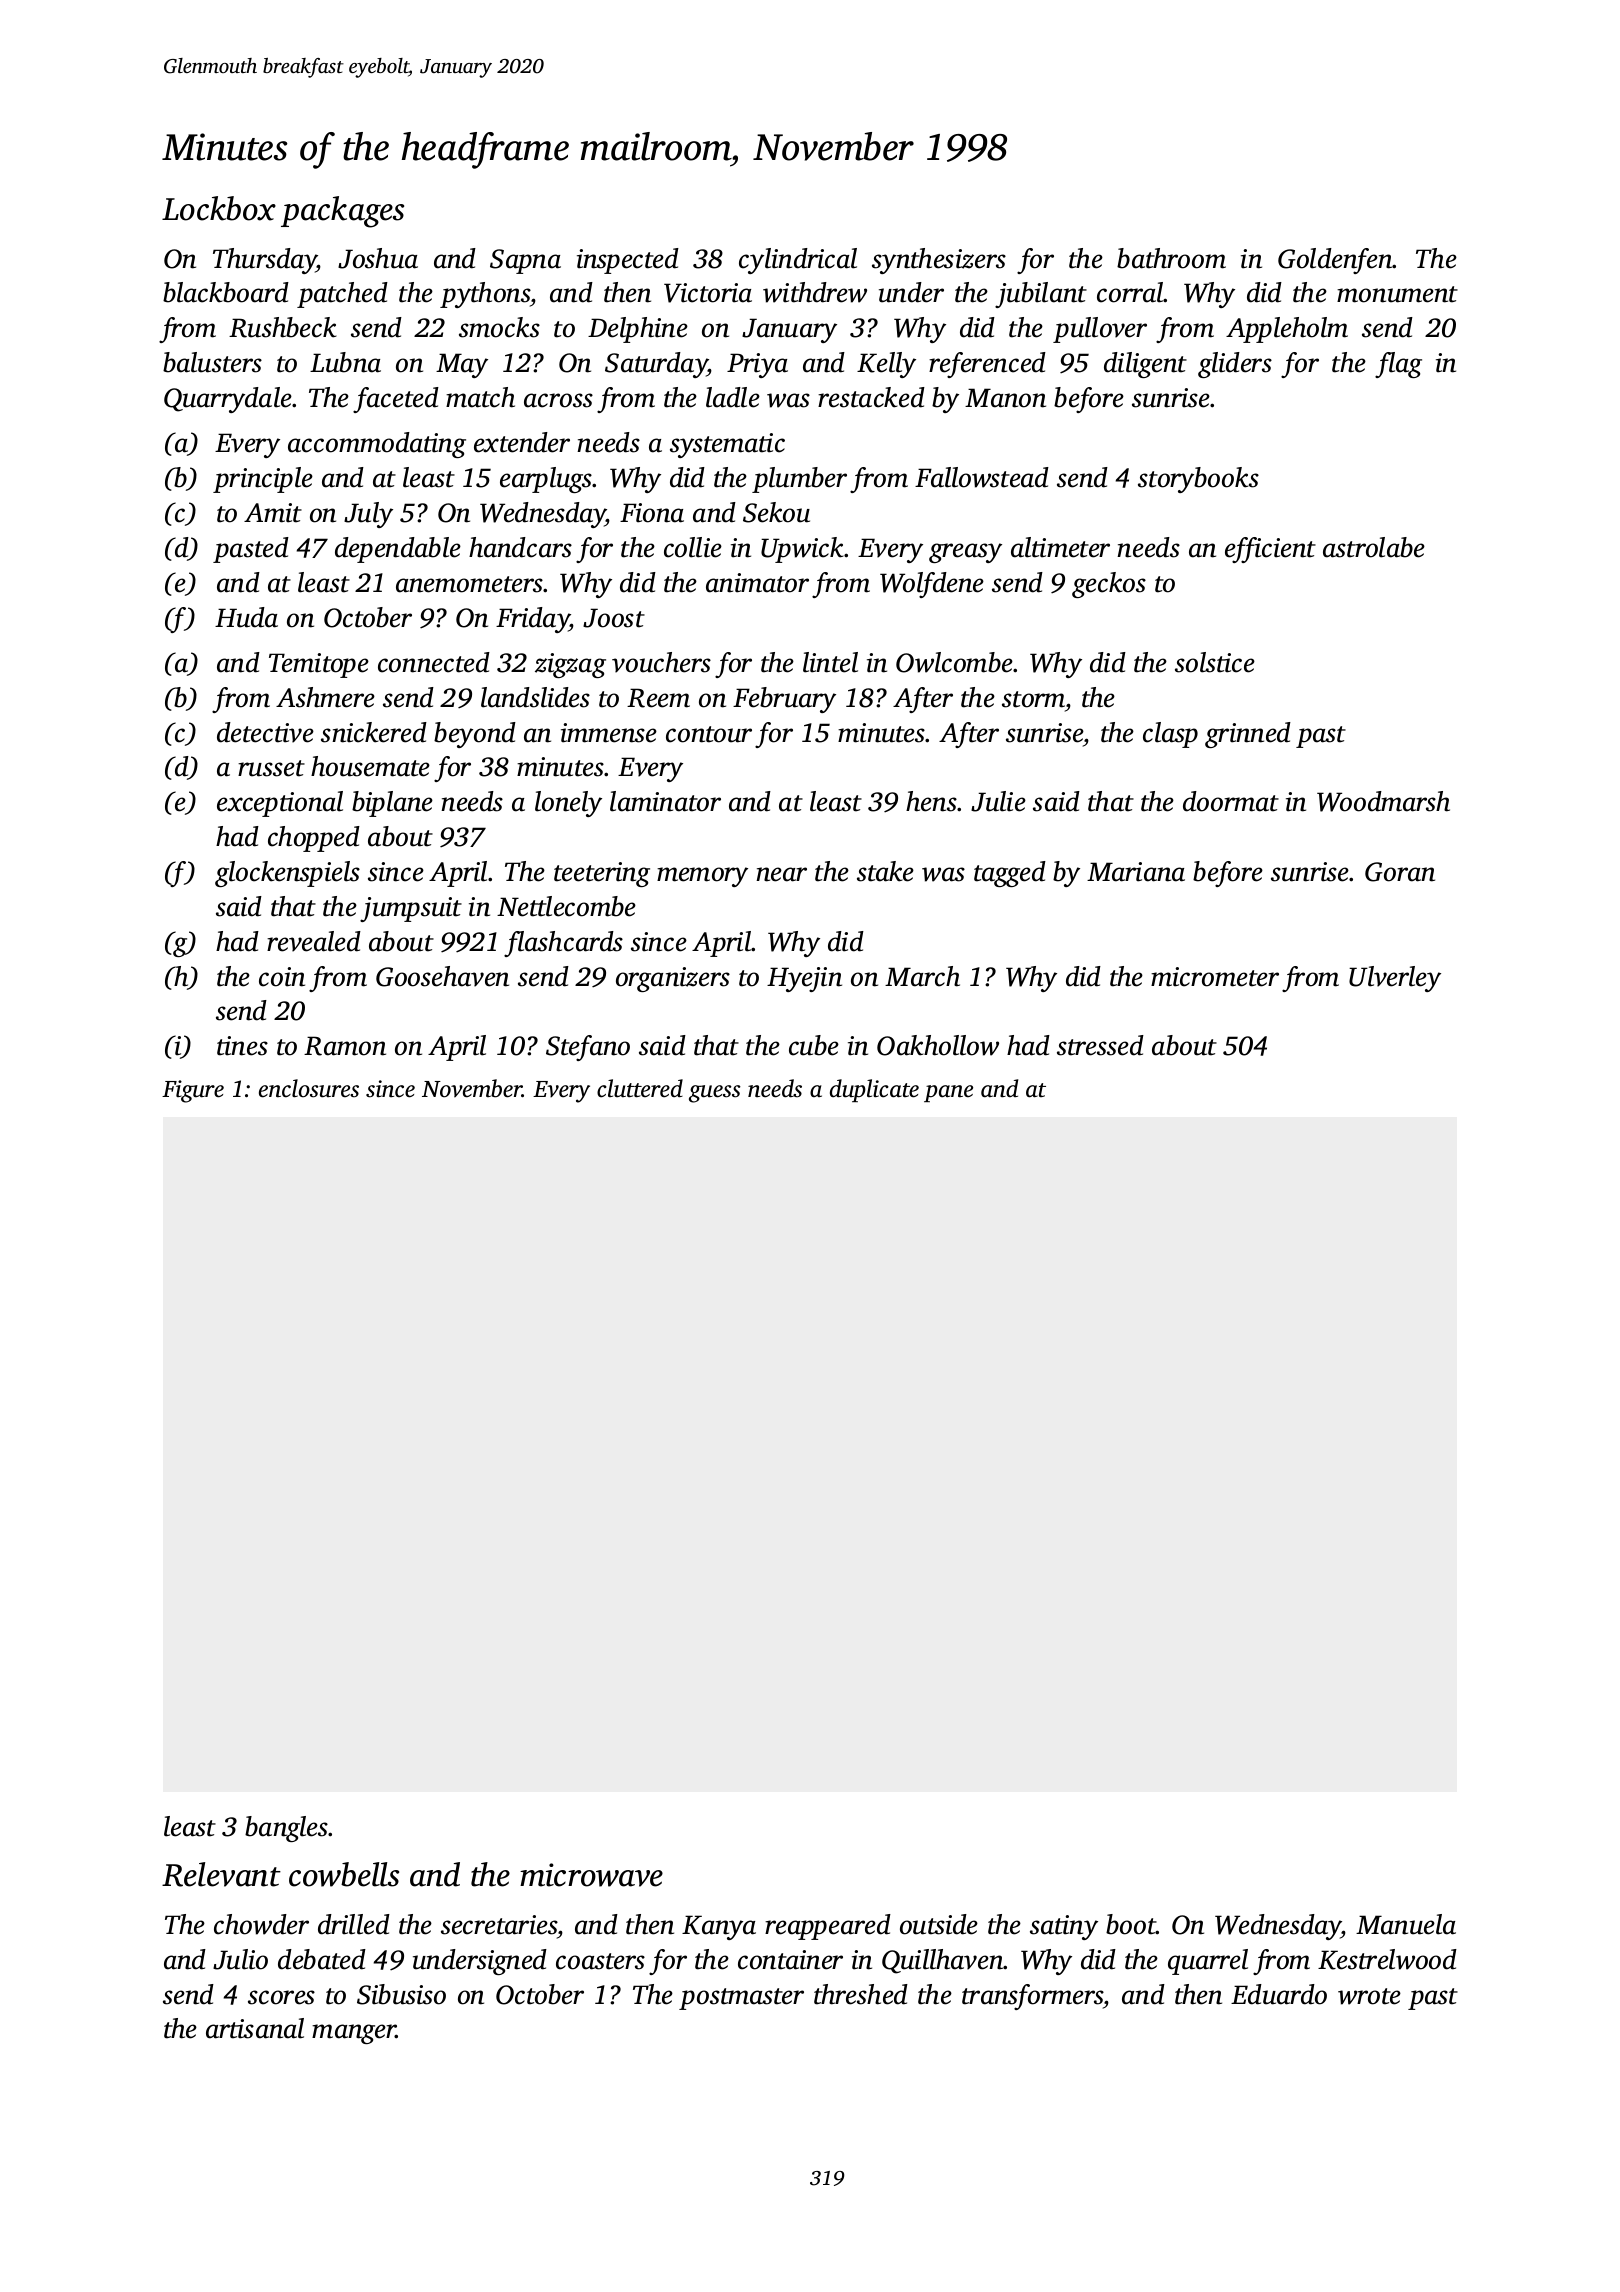 The image size is (1620, 2292). I want to click on manger, so click(354, 2034).
